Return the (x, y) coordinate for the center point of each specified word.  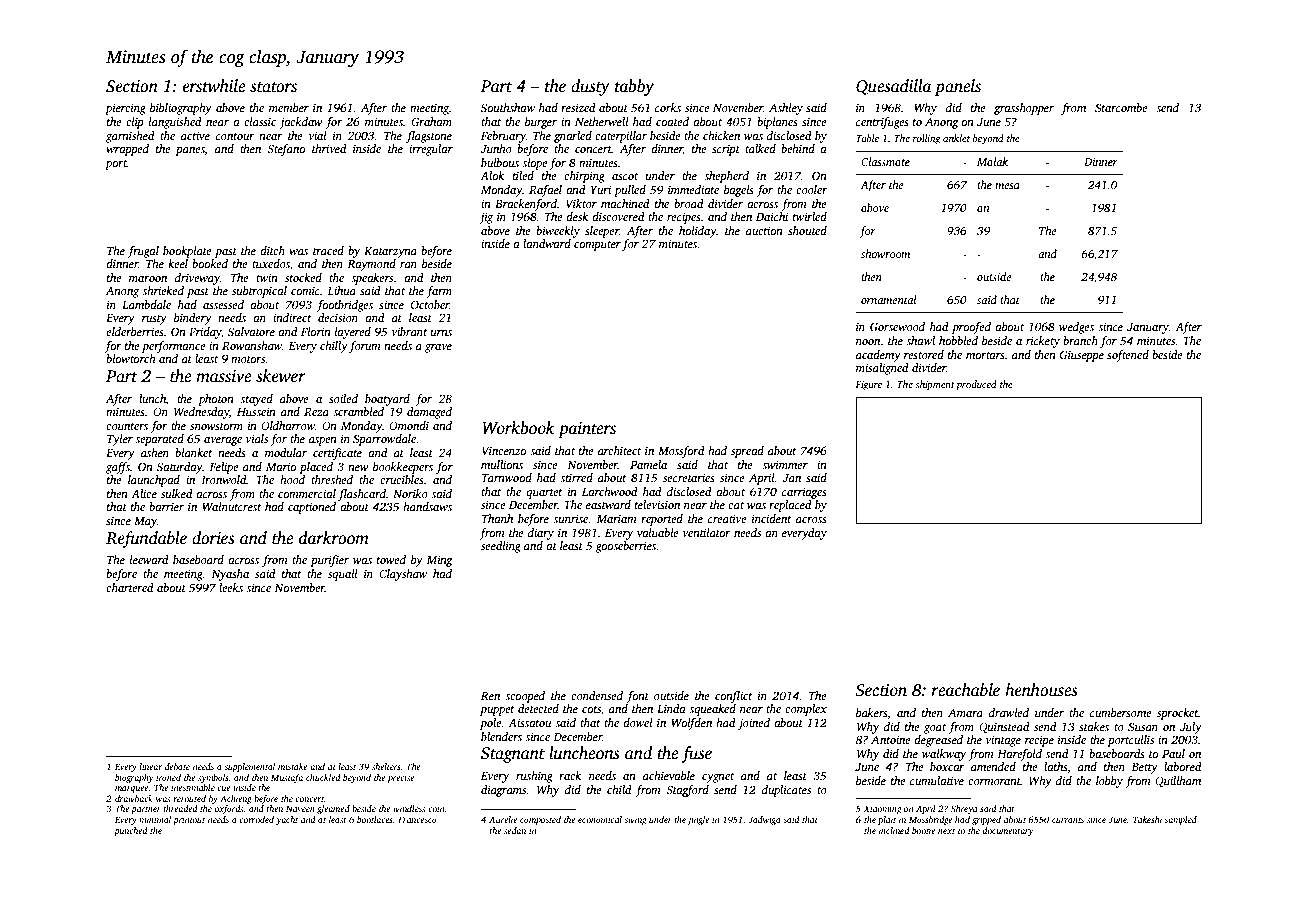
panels (957, 87)
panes (190, 151)
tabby (634, 87)
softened (1128, 356)
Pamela (648, 464)
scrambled (358, 411)
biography (134, 778)
